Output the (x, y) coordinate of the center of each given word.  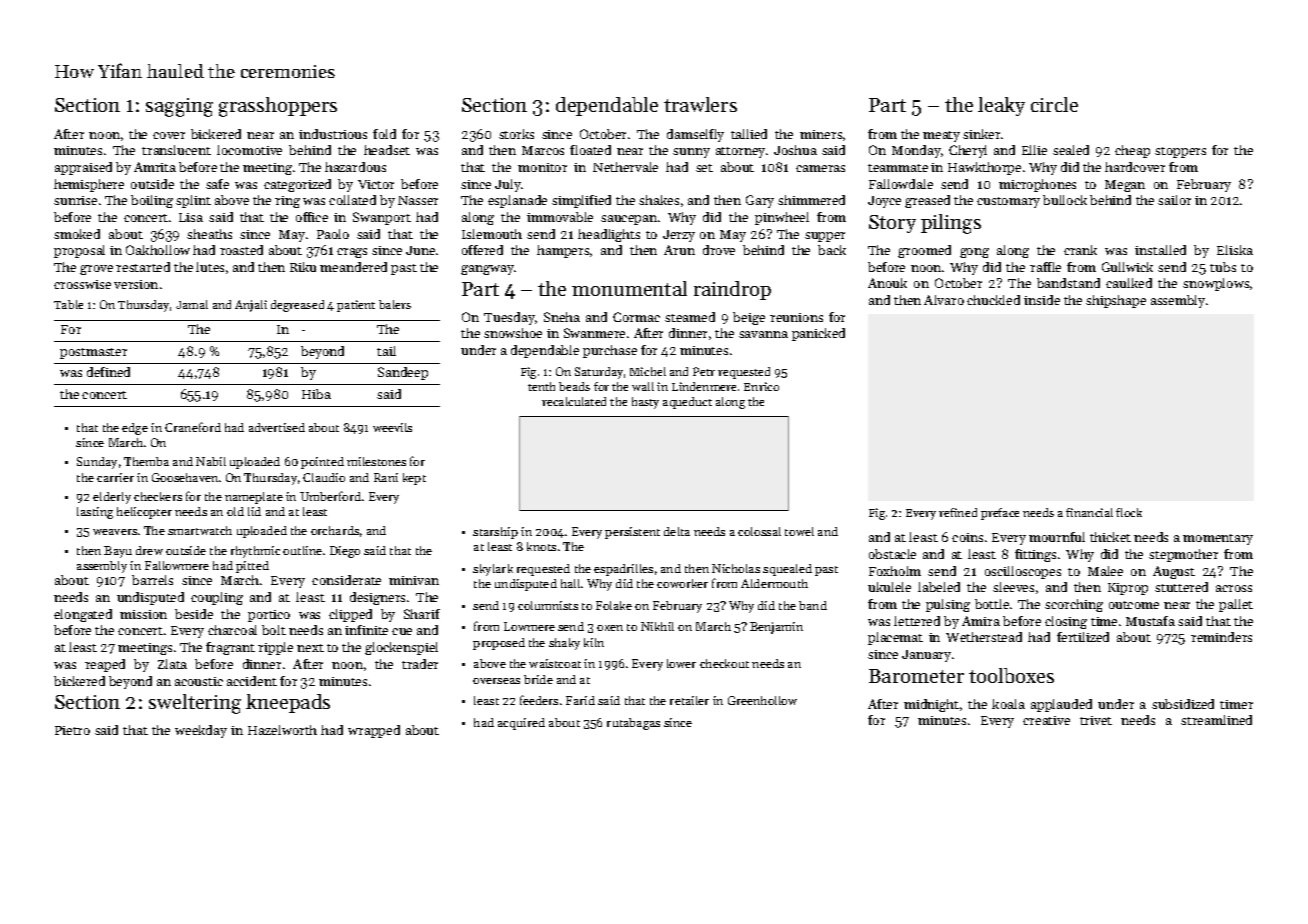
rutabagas (633, 724)
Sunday (97, 463)
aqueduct (687, 403)
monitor (542, 167)
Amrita (155, 167)
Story (892, 224)
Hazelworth (282, 730)
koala (1008, 704)
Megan (1125, 186)
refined (958, 512)
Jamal (192, 304)
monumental (629, 288)
